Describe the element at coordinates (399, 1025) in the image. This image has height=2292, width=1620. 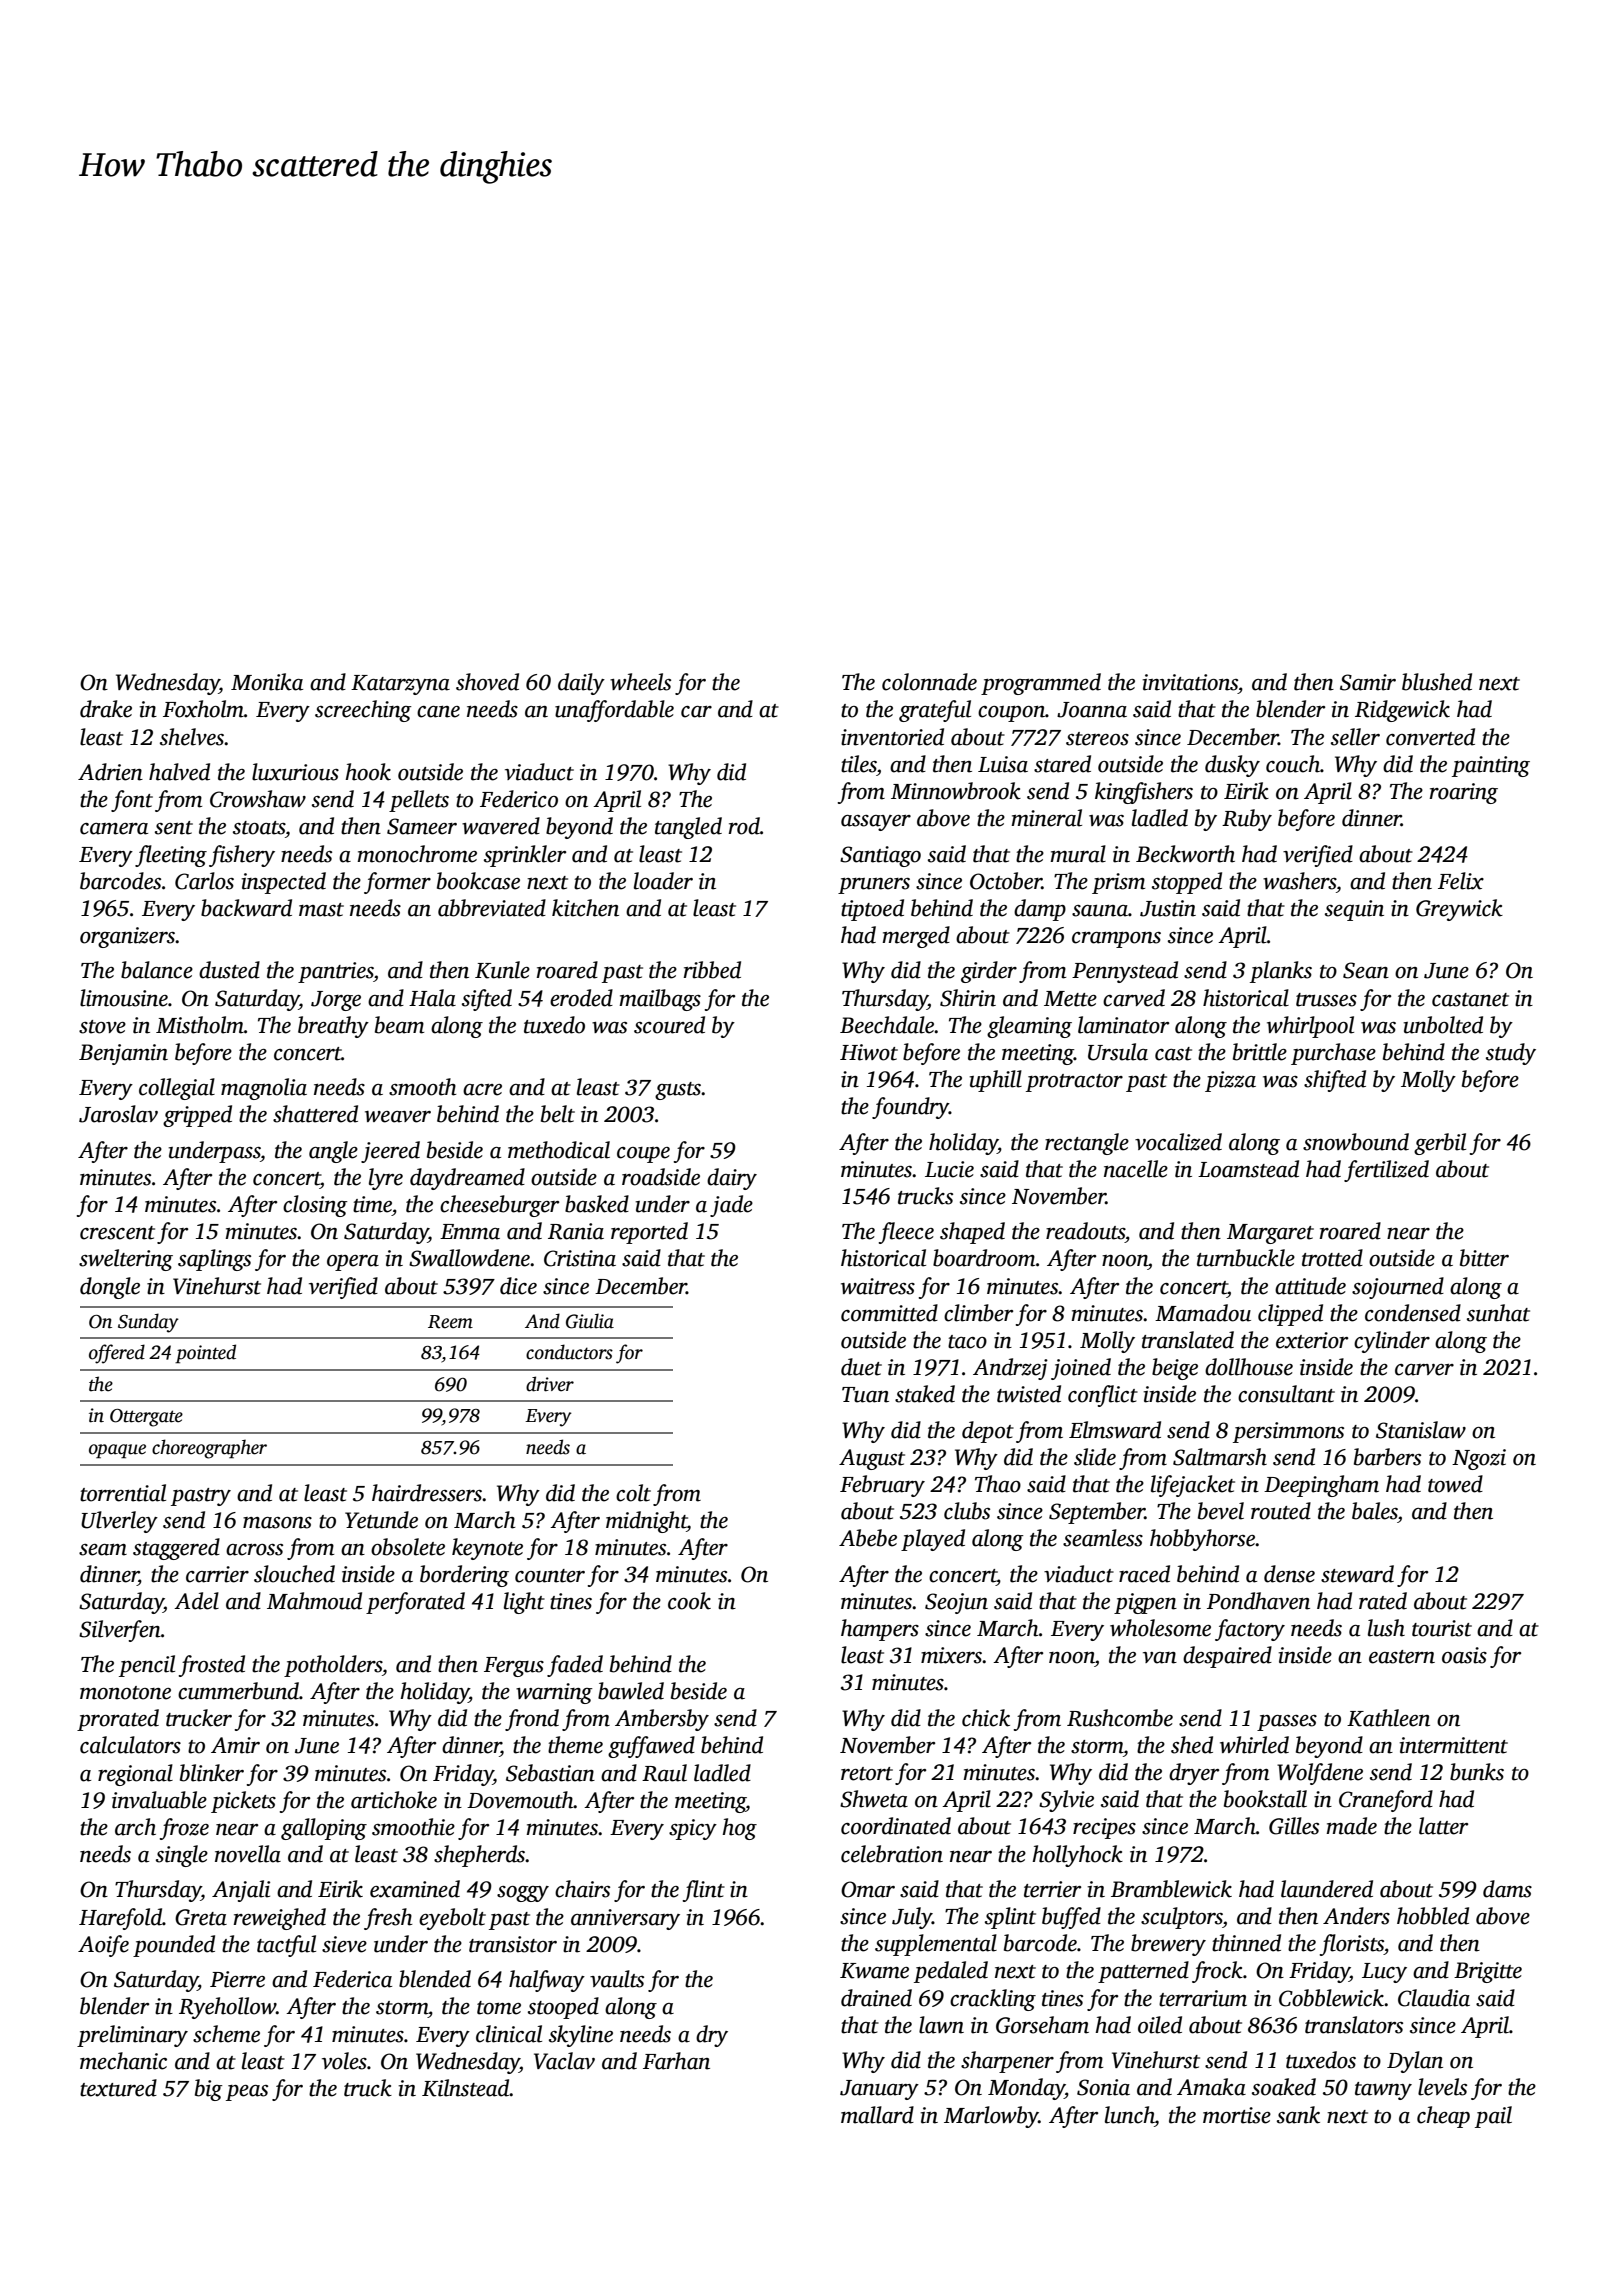
I see `beam` at that location.
